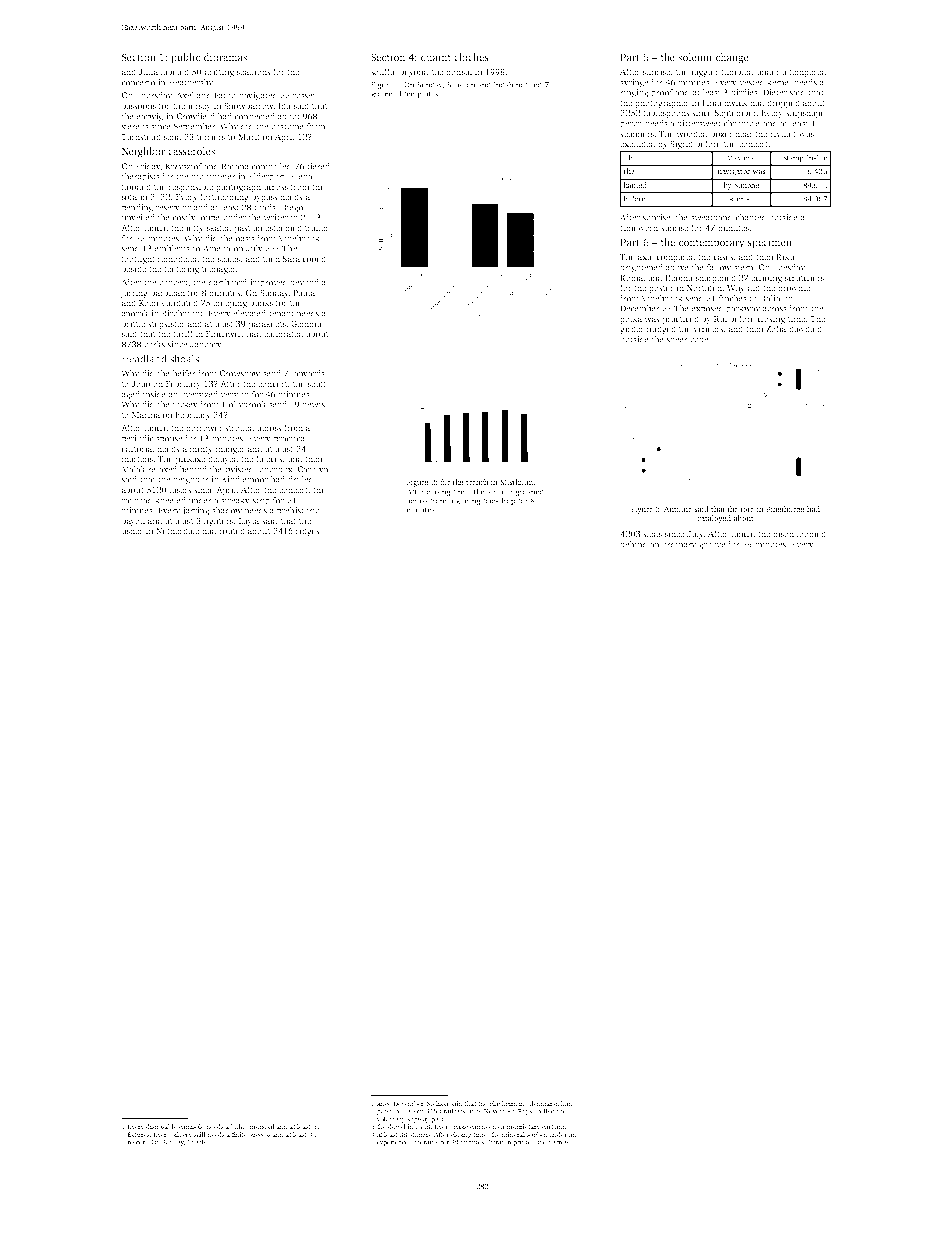  Describe the element at coordinates (504, 84) in the image. I see `Indah` at that location.
